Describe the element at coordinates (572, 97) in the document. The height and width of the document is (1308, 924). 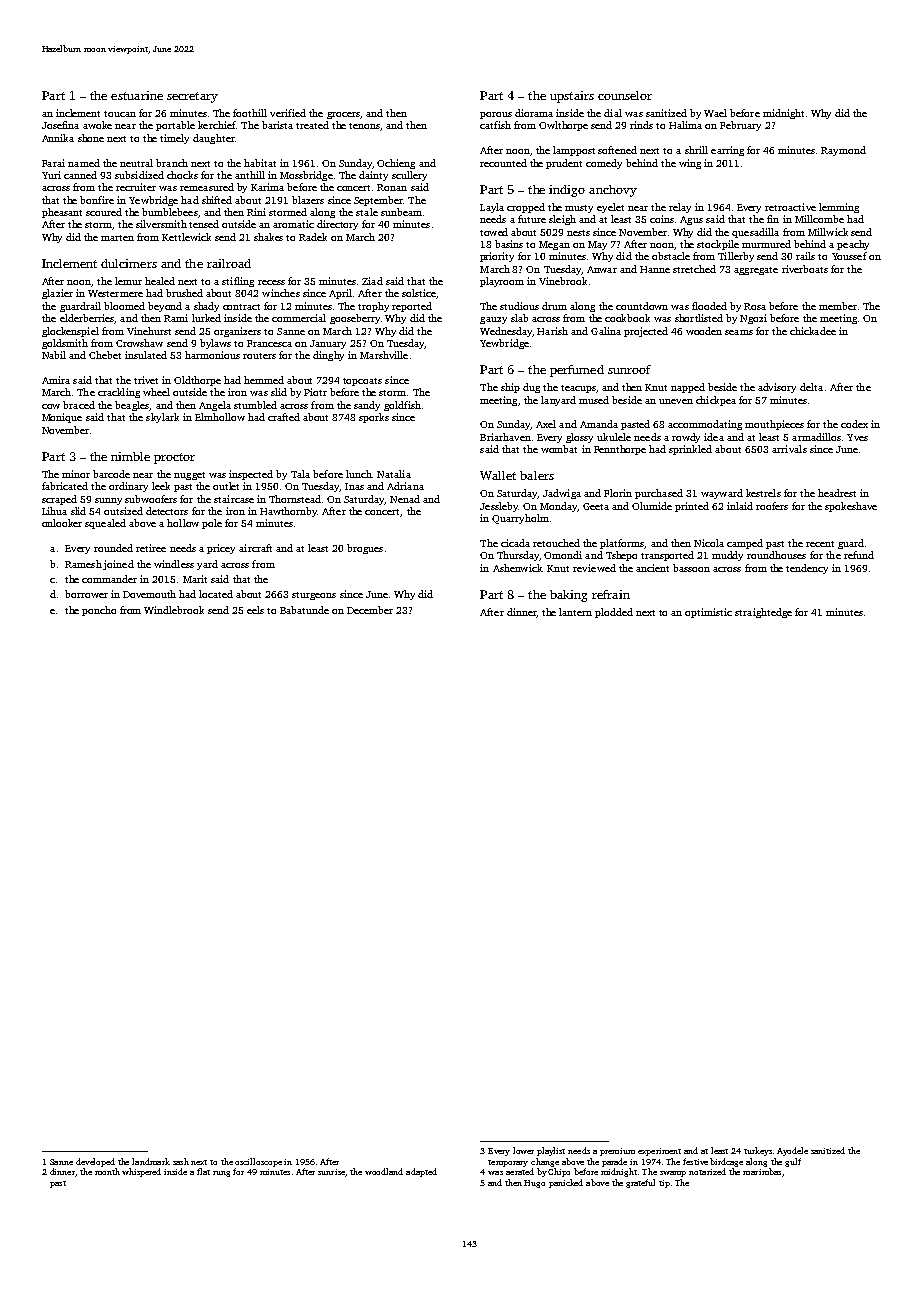
I see `upstairs` at that location.
